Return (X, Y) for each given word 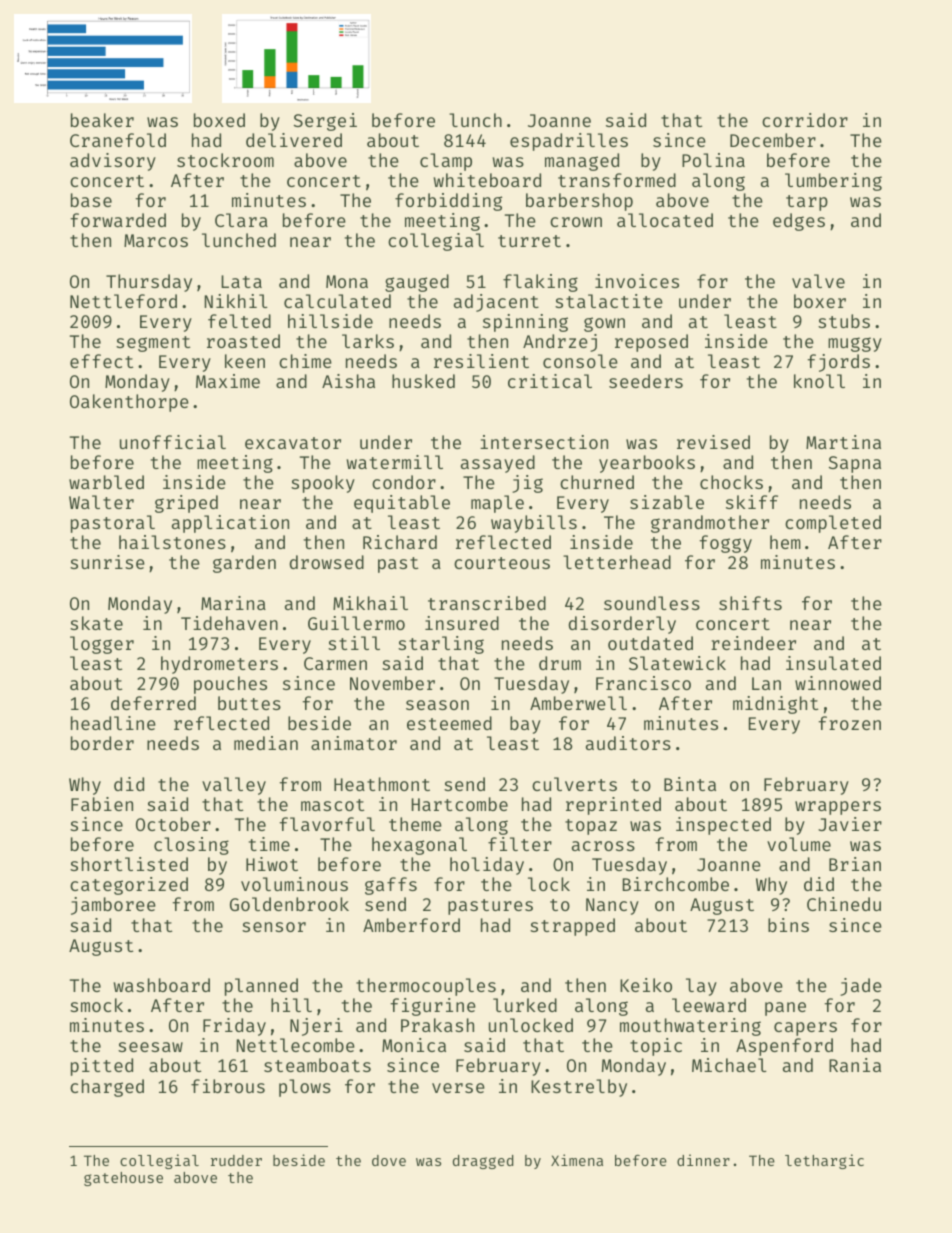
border (102, 743)
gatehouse (123, 1179)
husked (423, 381)
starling (441, 645)
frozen (849, 723)
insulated (833, 663)
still (354, 643)
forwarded (118, 220)
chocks (731, 482)
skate (96, 623)
